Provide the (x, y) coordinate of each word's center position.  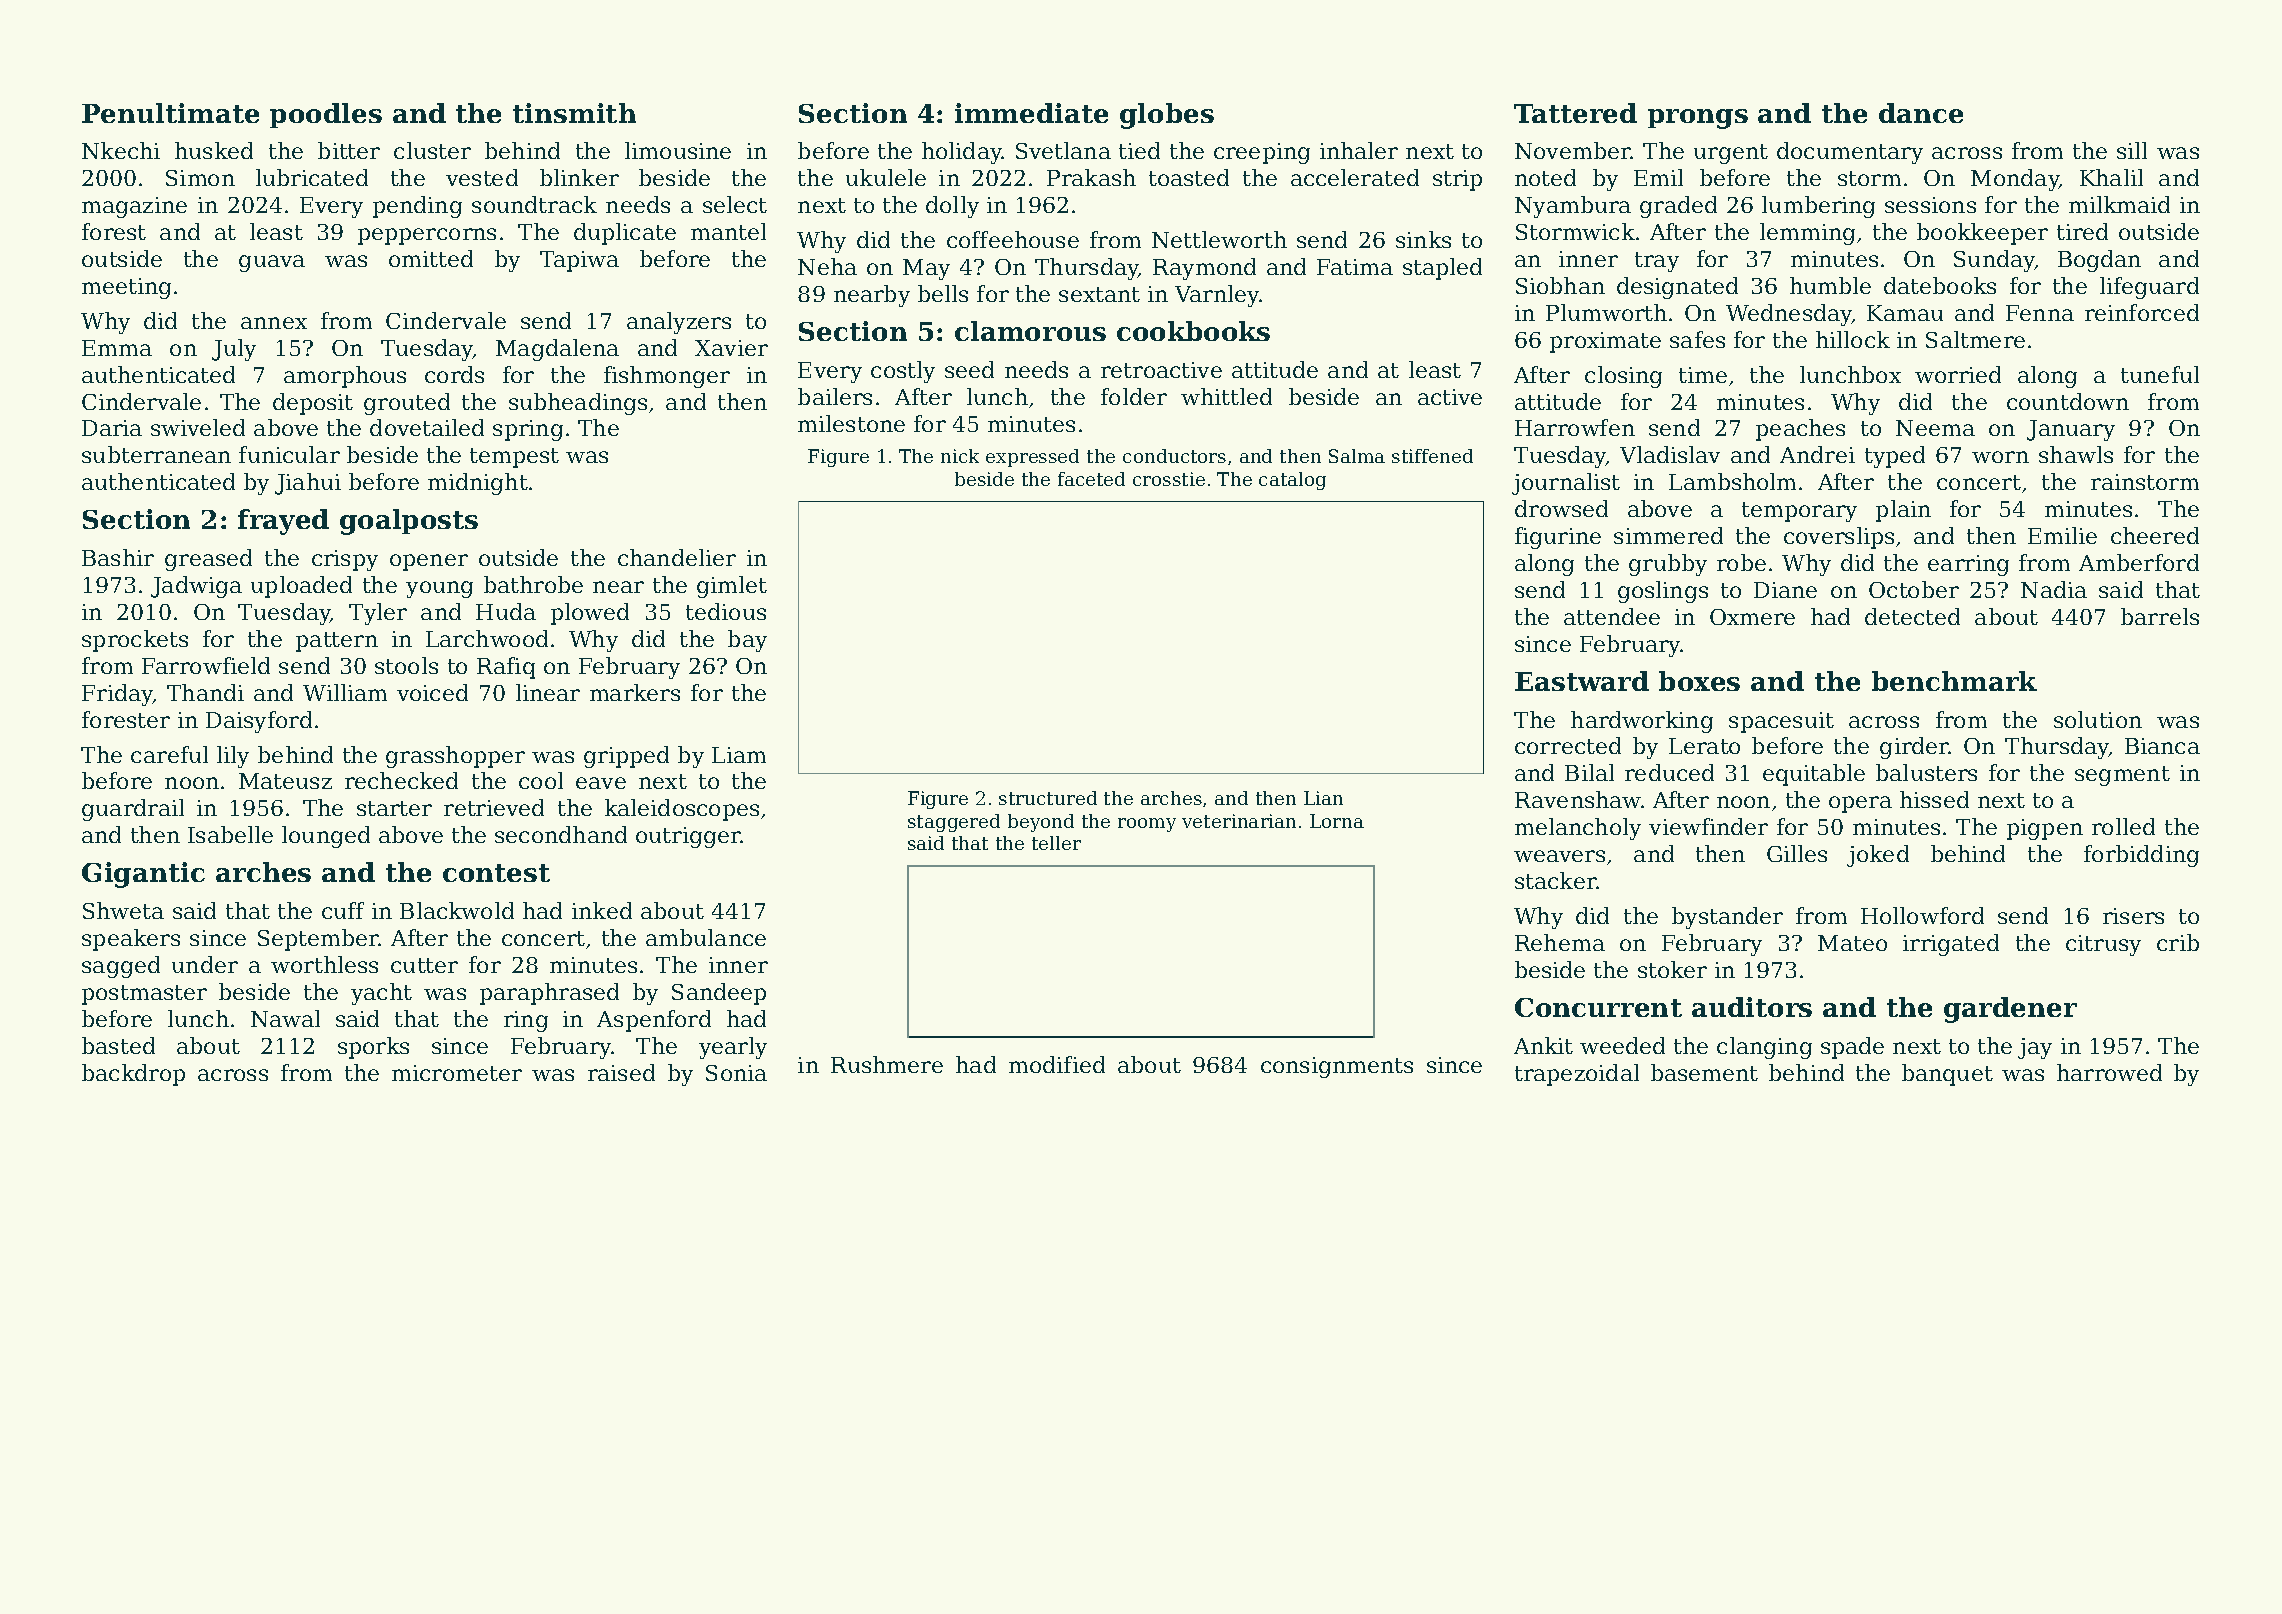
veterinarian (1239, 821)
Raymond (1204, 269)
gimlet (732, 587)
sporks (373, 1048)
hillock (1853, 339)
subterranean (156, 454)
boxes (1699, 681)
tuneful (2160, 374)
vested (482, 177)
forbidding (2141, 856)
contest (496, 873)
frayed (283, 522)
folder (1134, 396)
